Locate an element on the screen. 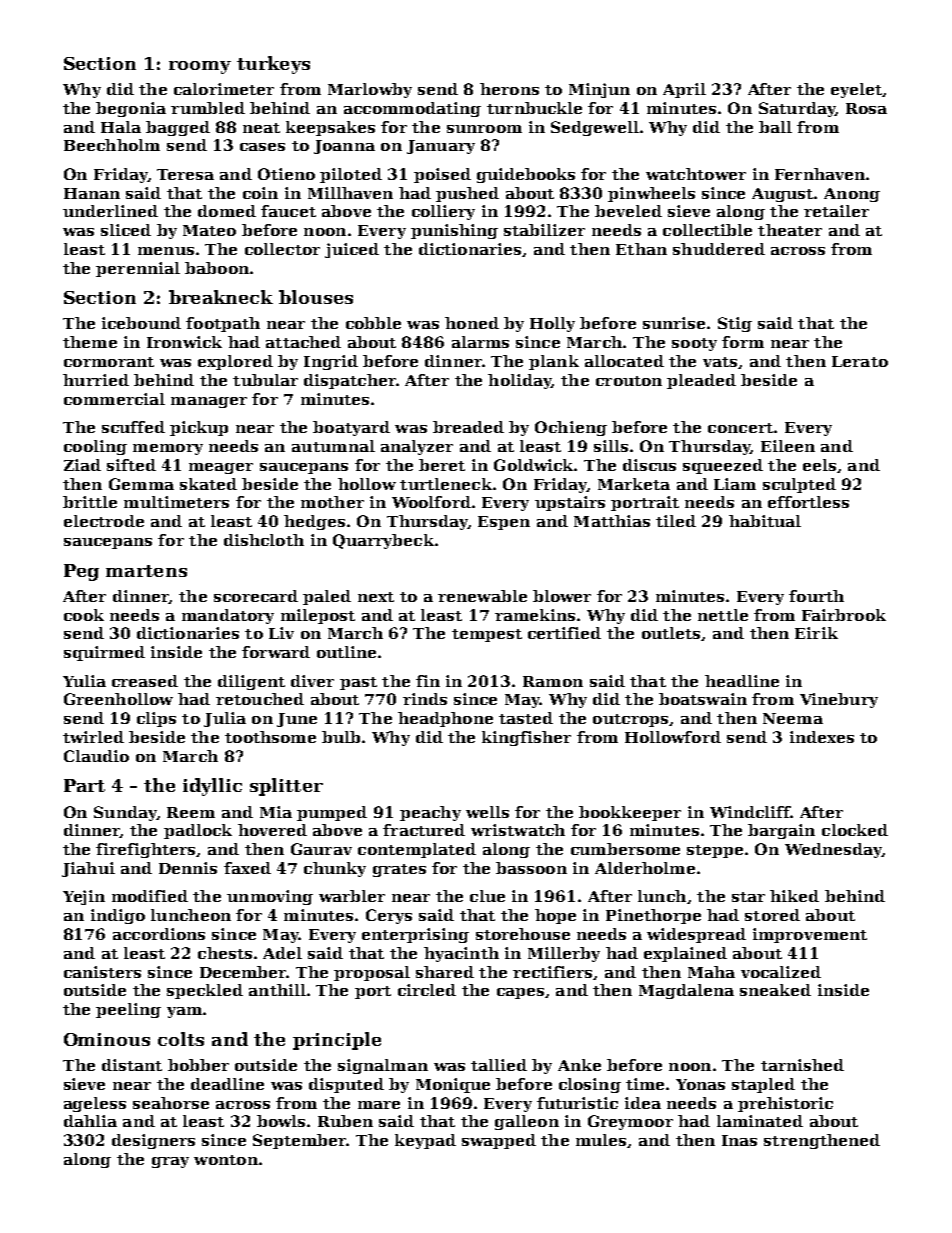 The width and height of the screenshot is (952, 1233). Inas is located at coordinates (739, 1140).
